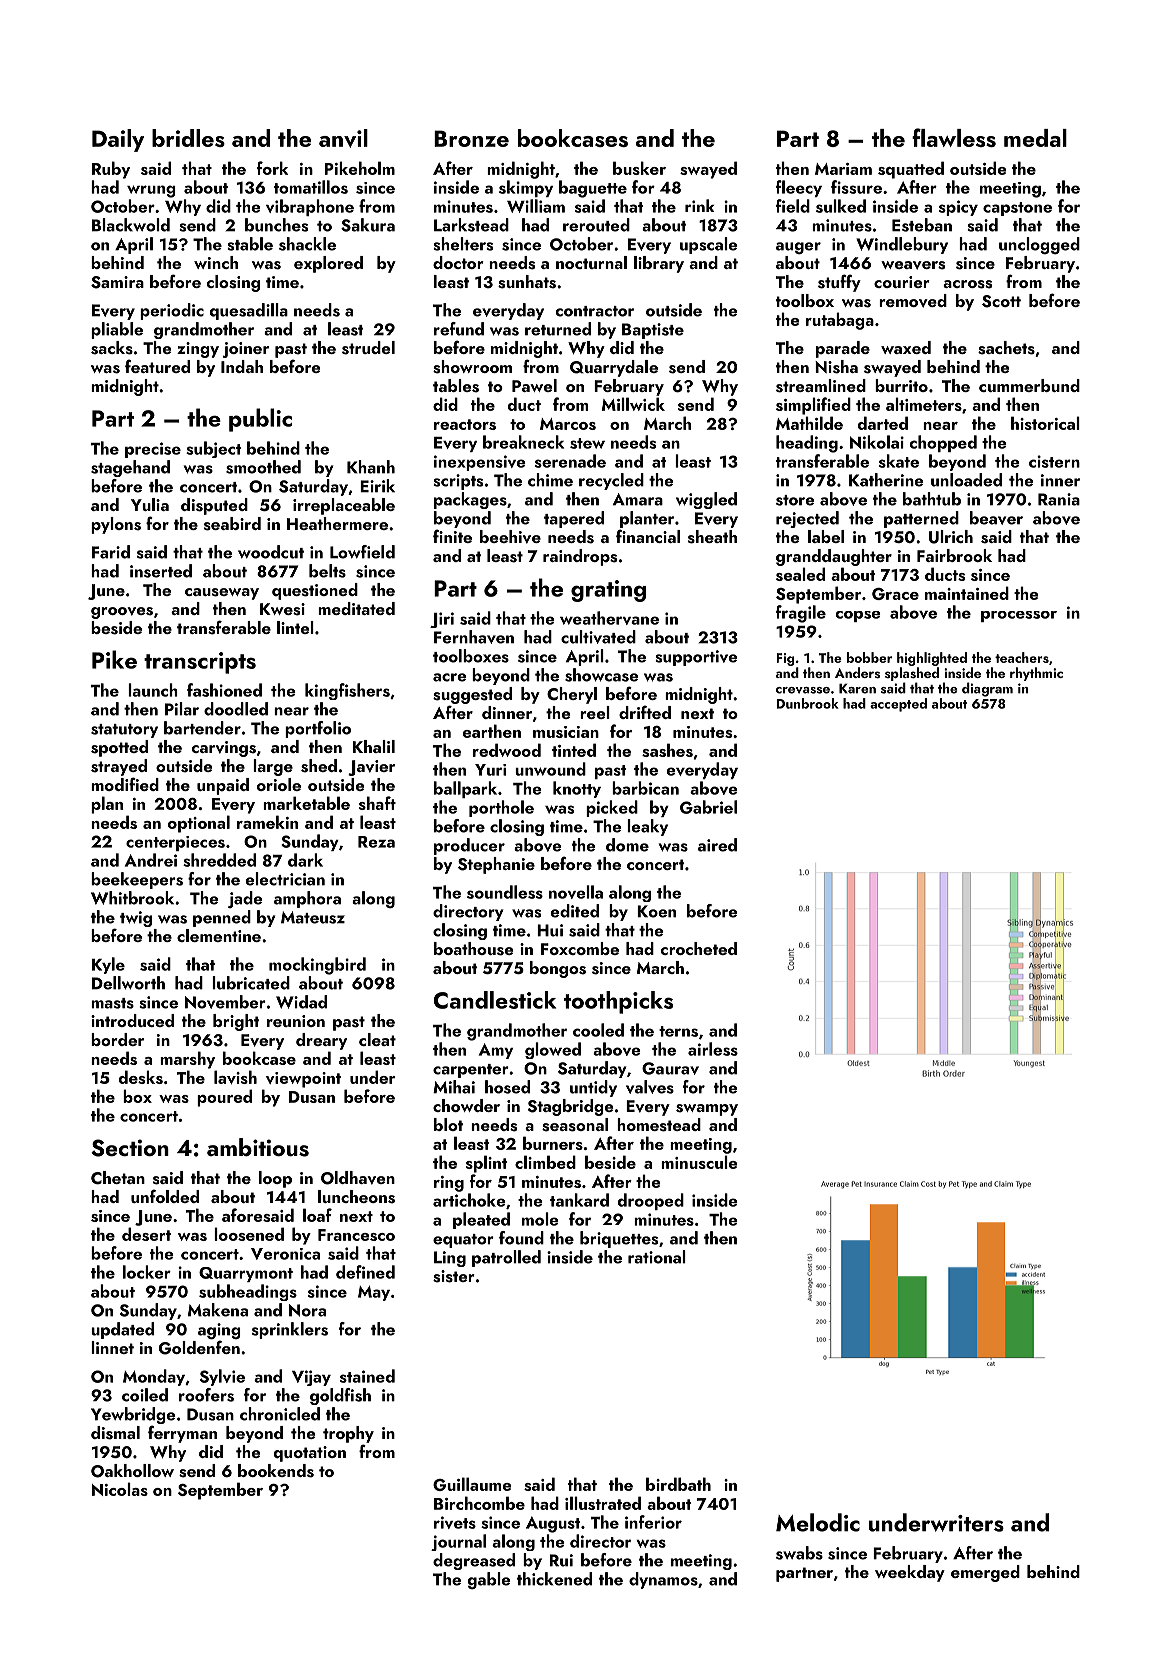 The image size is (1171, 1656). What do you see at coordinates (699, 1162) in the screenshot?
I see `minuscule` at bounding box center [699, 1162].
